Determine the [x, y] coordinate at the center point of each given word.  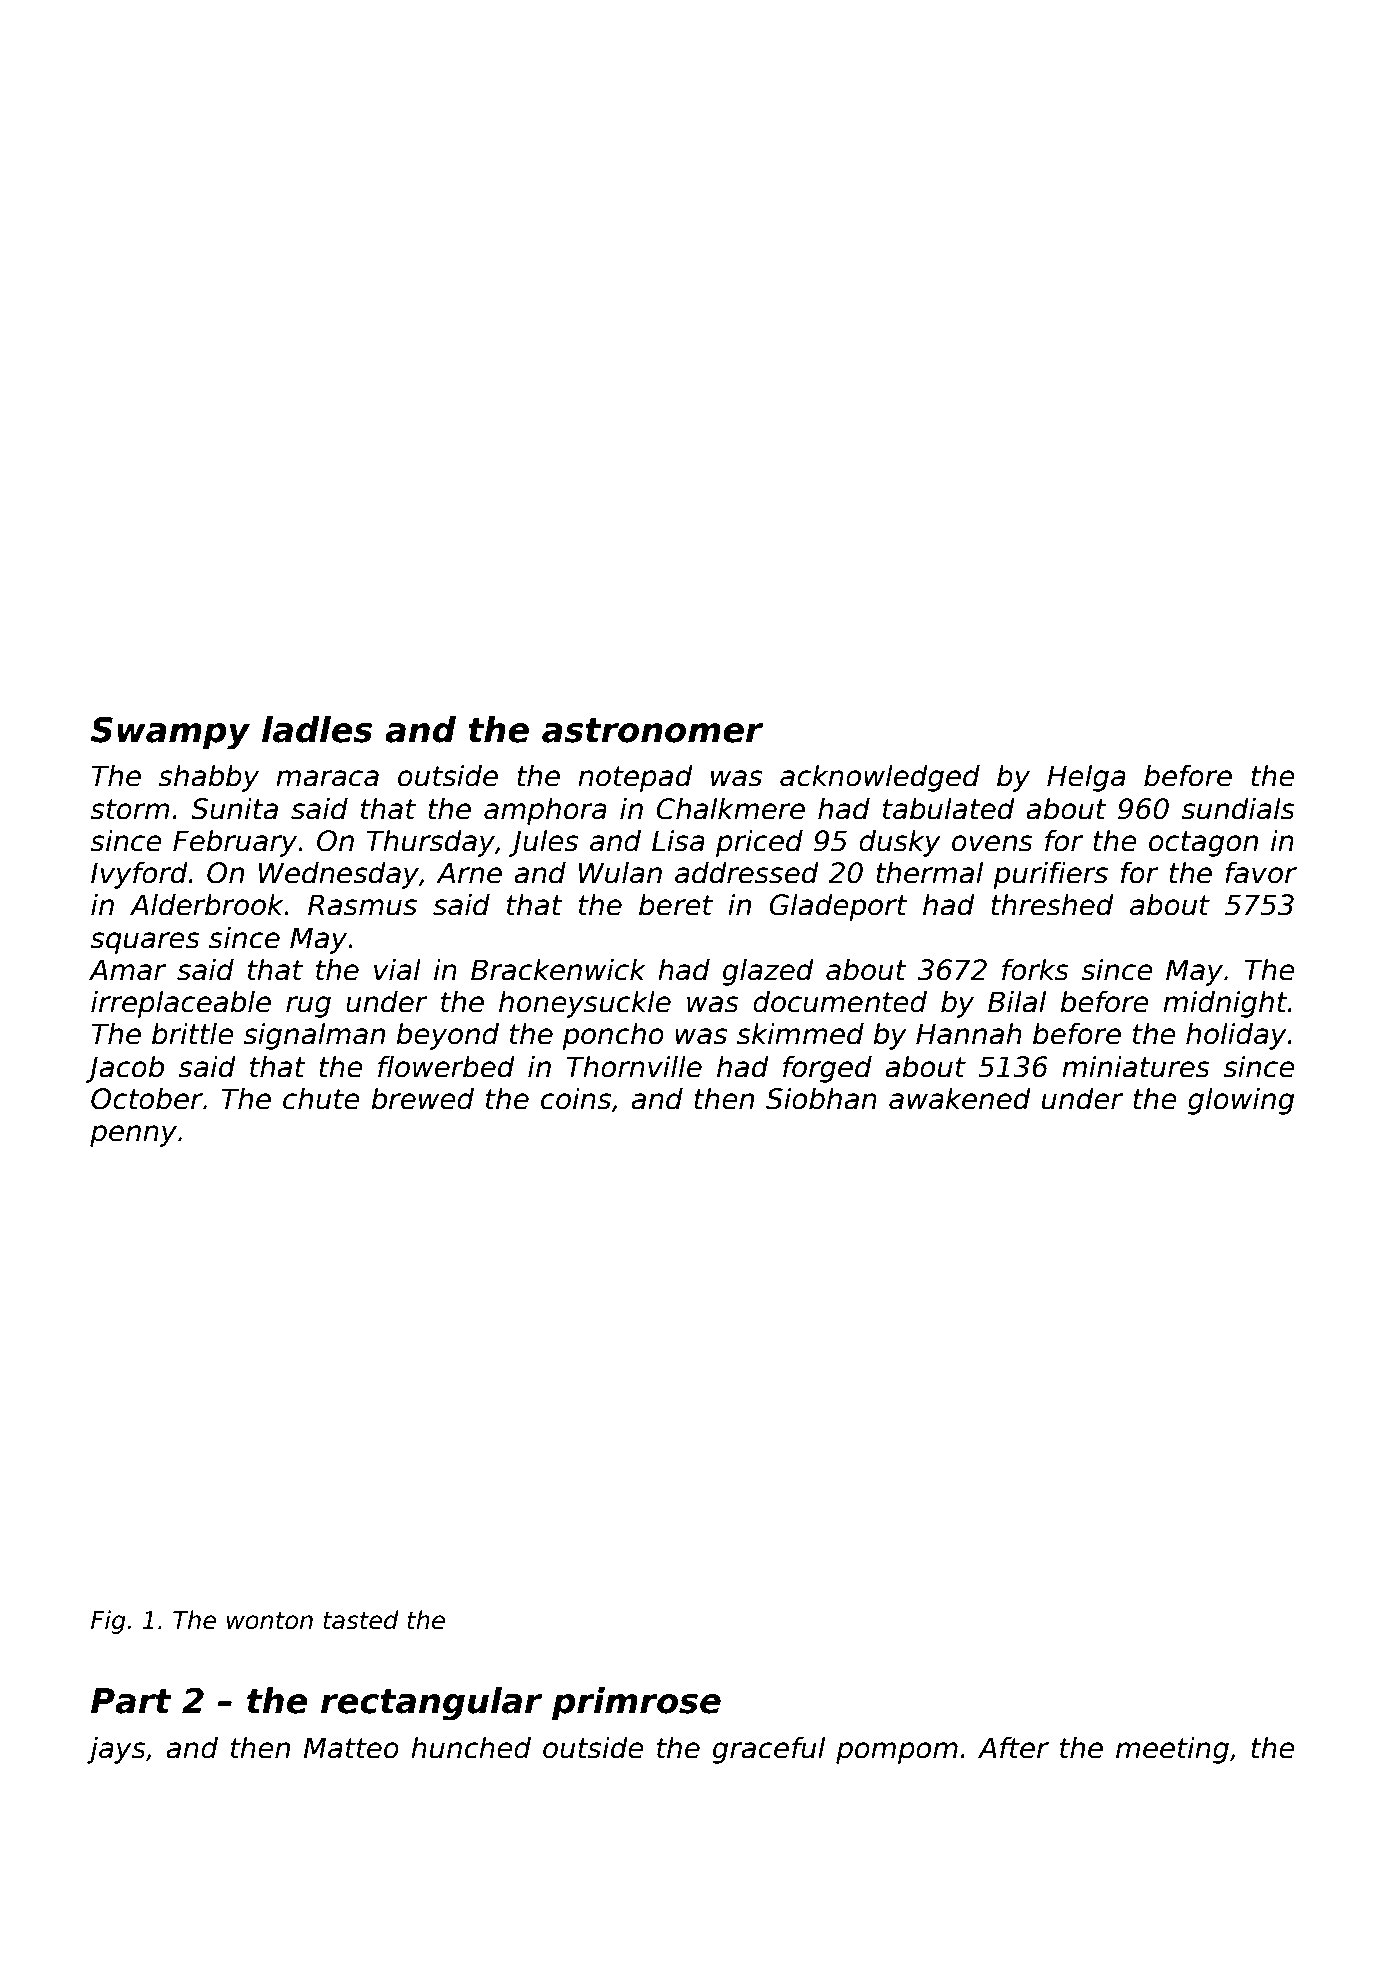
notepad [635, 778]
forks [1035, 969]
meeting [1172, 1750]
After [1013, 1747]
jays [116, 1750]
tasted [361, 1620]
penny [133, 1136]
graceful [768, 1750]
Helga [1086, 778]
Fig [108, 1622]
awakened [960, 1098]
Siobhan [821, 1098]
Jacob [125, 1069]
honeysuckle [585, 1004]
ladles [317, 729]
